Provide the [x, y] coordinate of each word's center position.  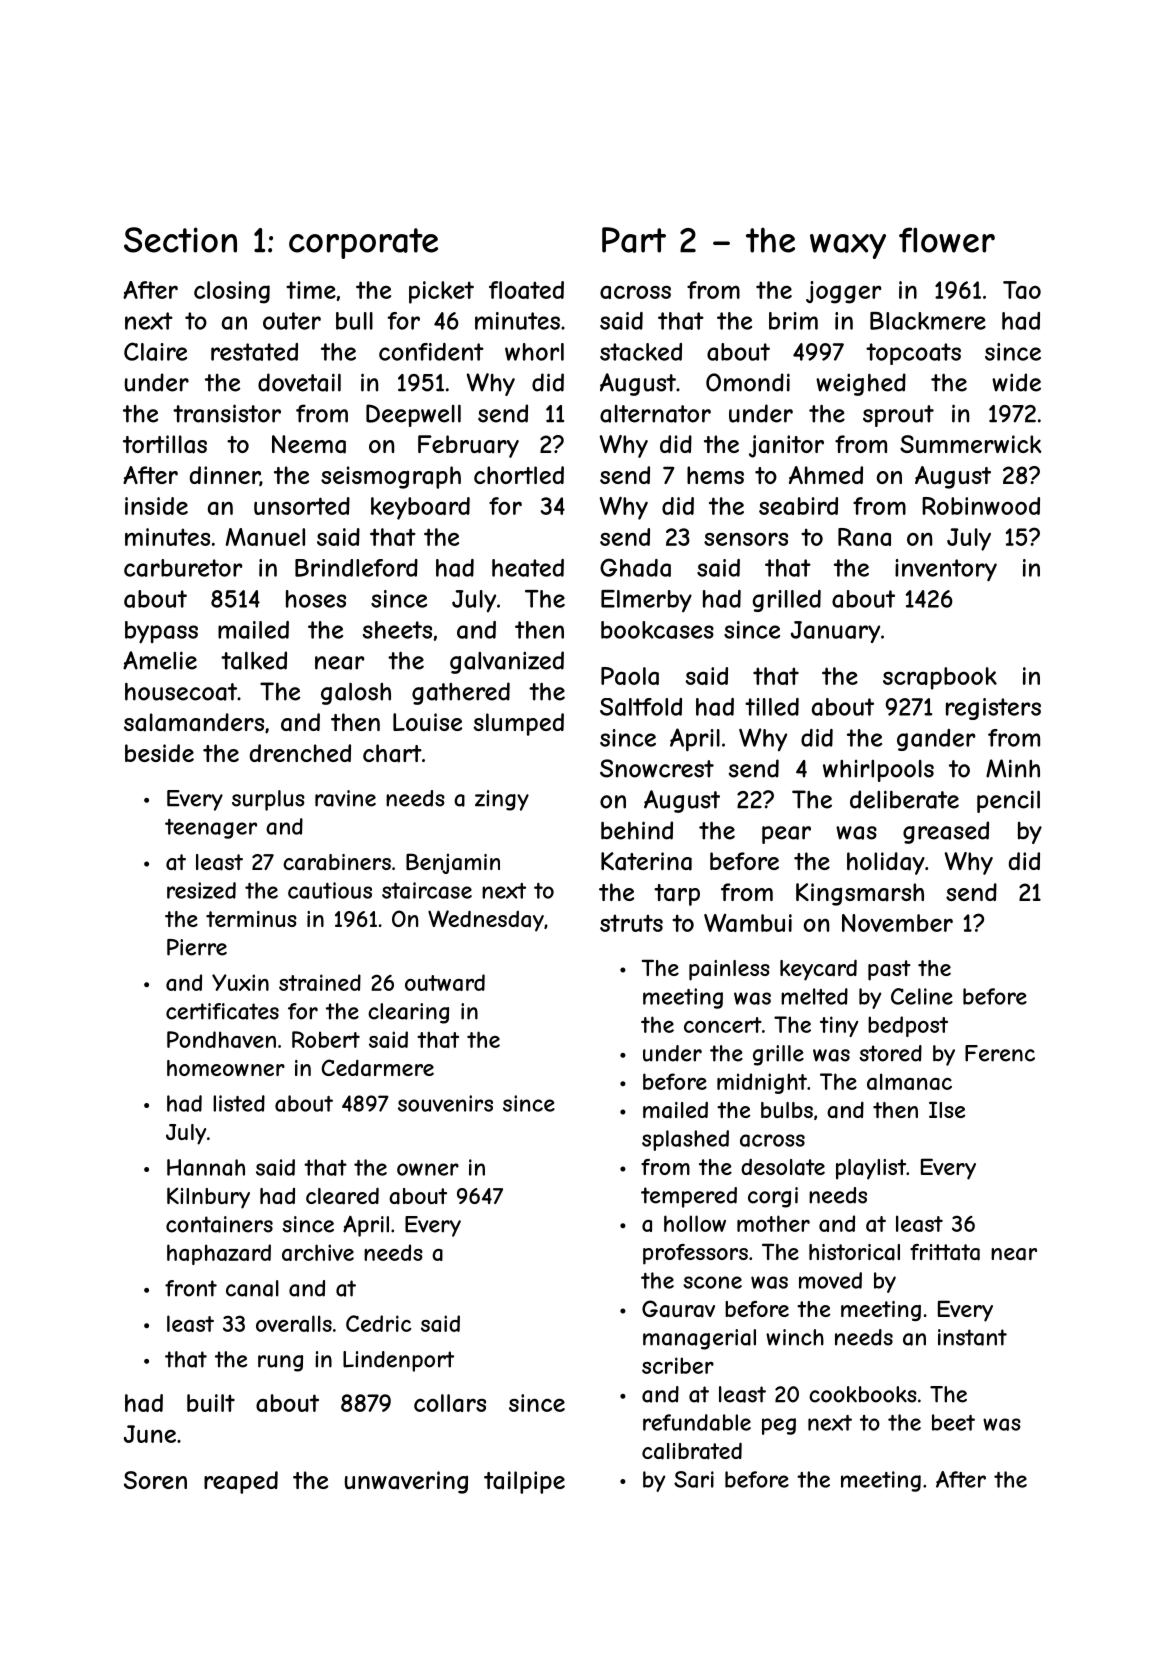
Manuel [265, 537]
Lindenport [398, 1361]
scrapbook [940, 678]
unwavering [406, 1482]
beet [953, 1422]
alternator [655, 414]
